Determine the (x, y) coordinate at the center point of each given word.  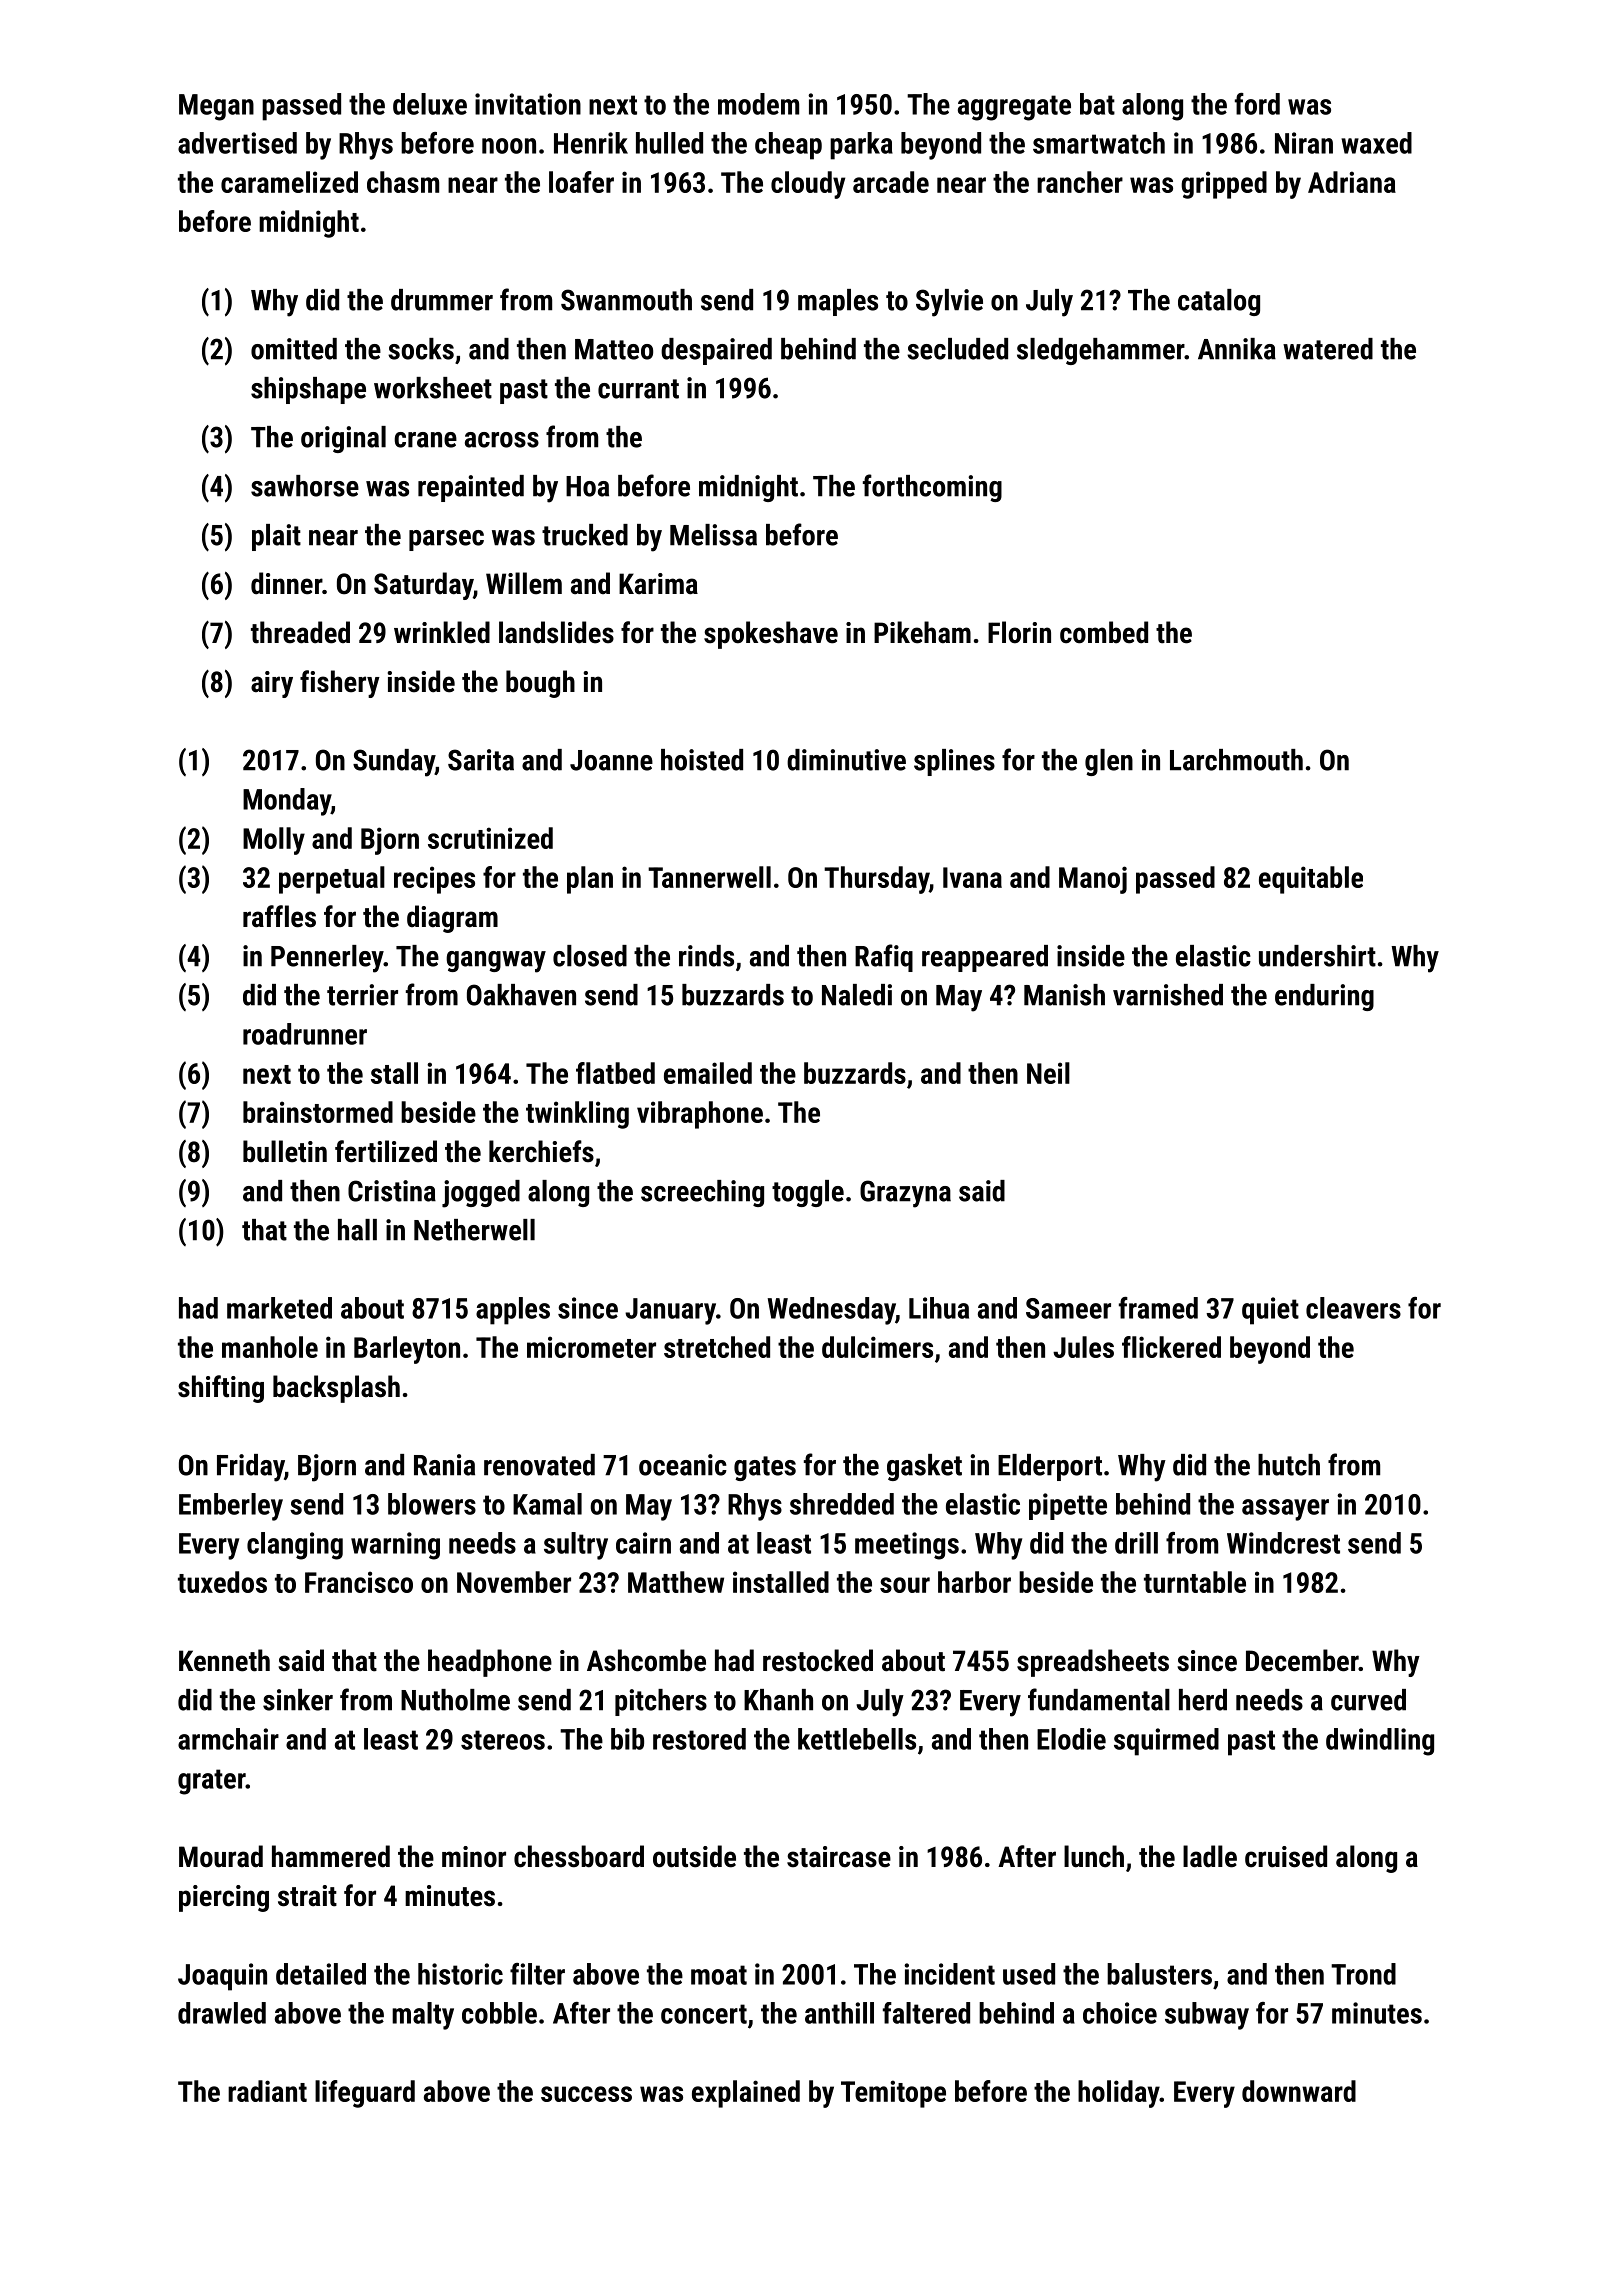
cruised (1286, 1856)
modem (758, 104)
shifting (221, 1389)
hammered (331, 1856)
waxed (1376, 143)
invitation (528, 104)
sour (905, 1585)
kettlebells (857, 1739)
